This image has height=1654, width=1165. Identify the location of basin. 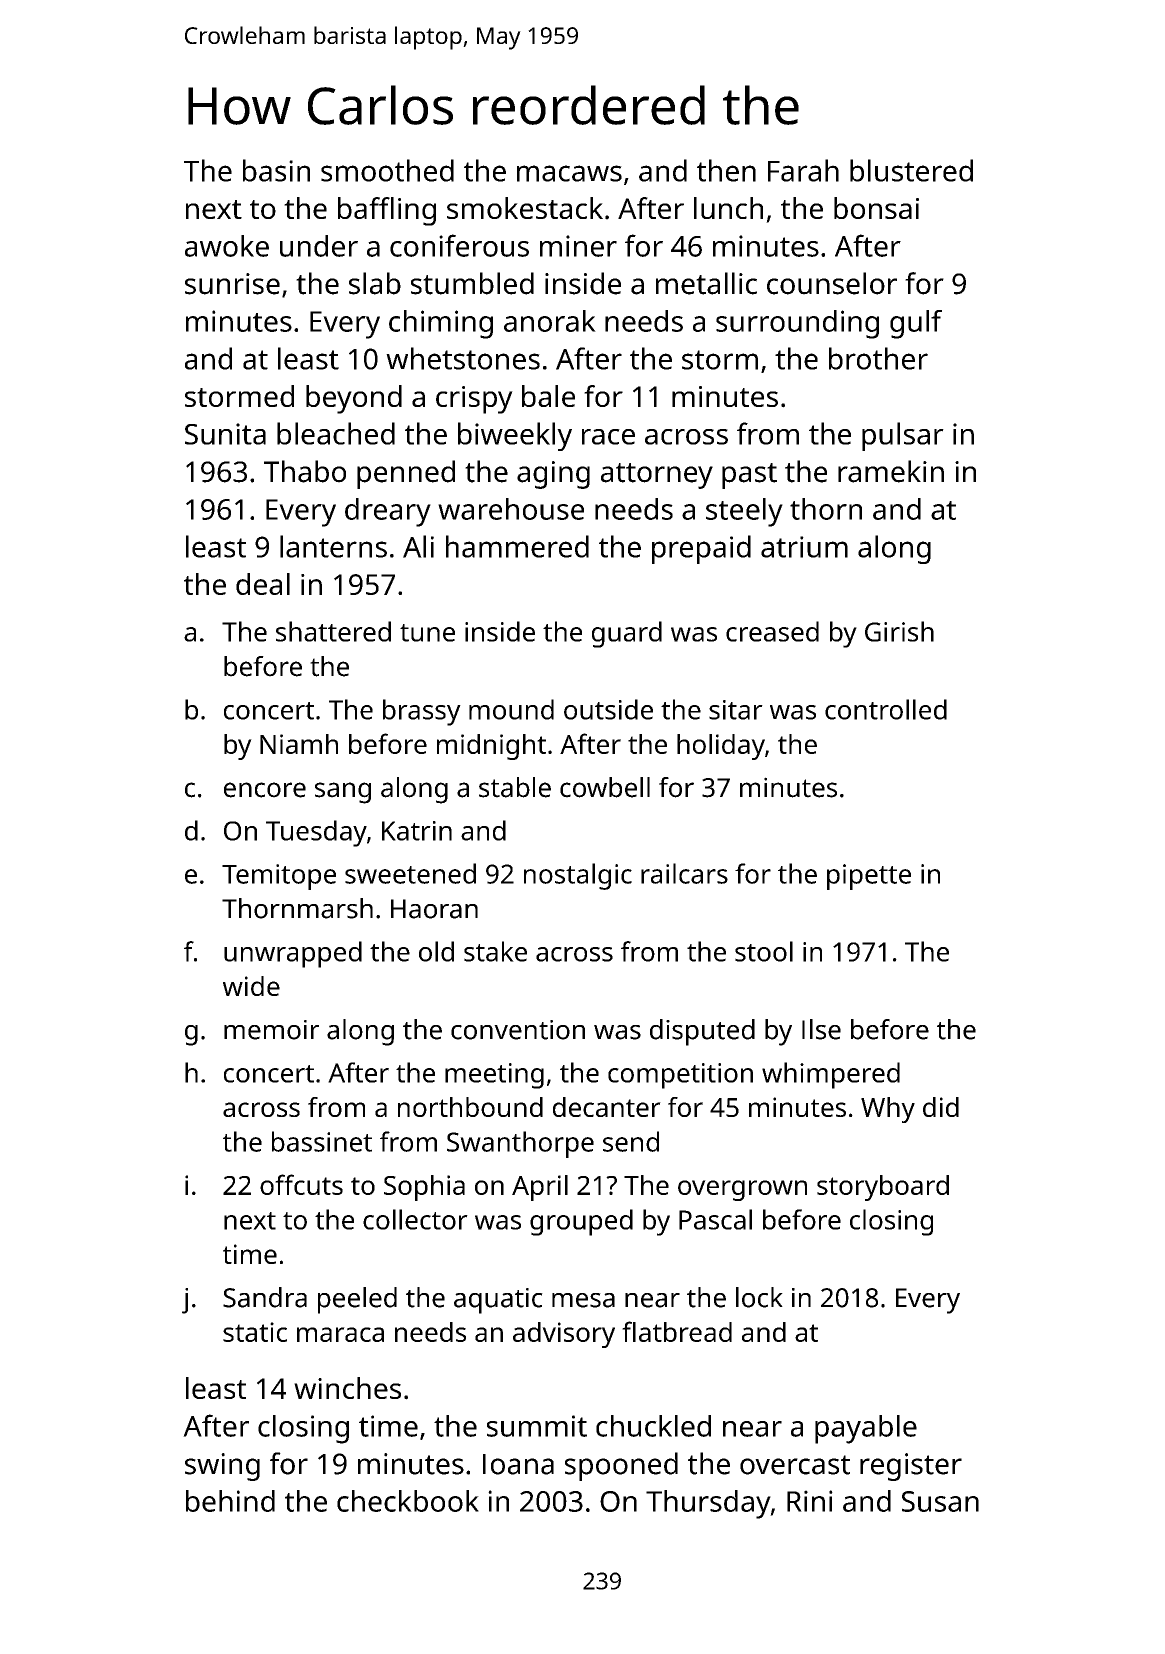
(276, 170).
